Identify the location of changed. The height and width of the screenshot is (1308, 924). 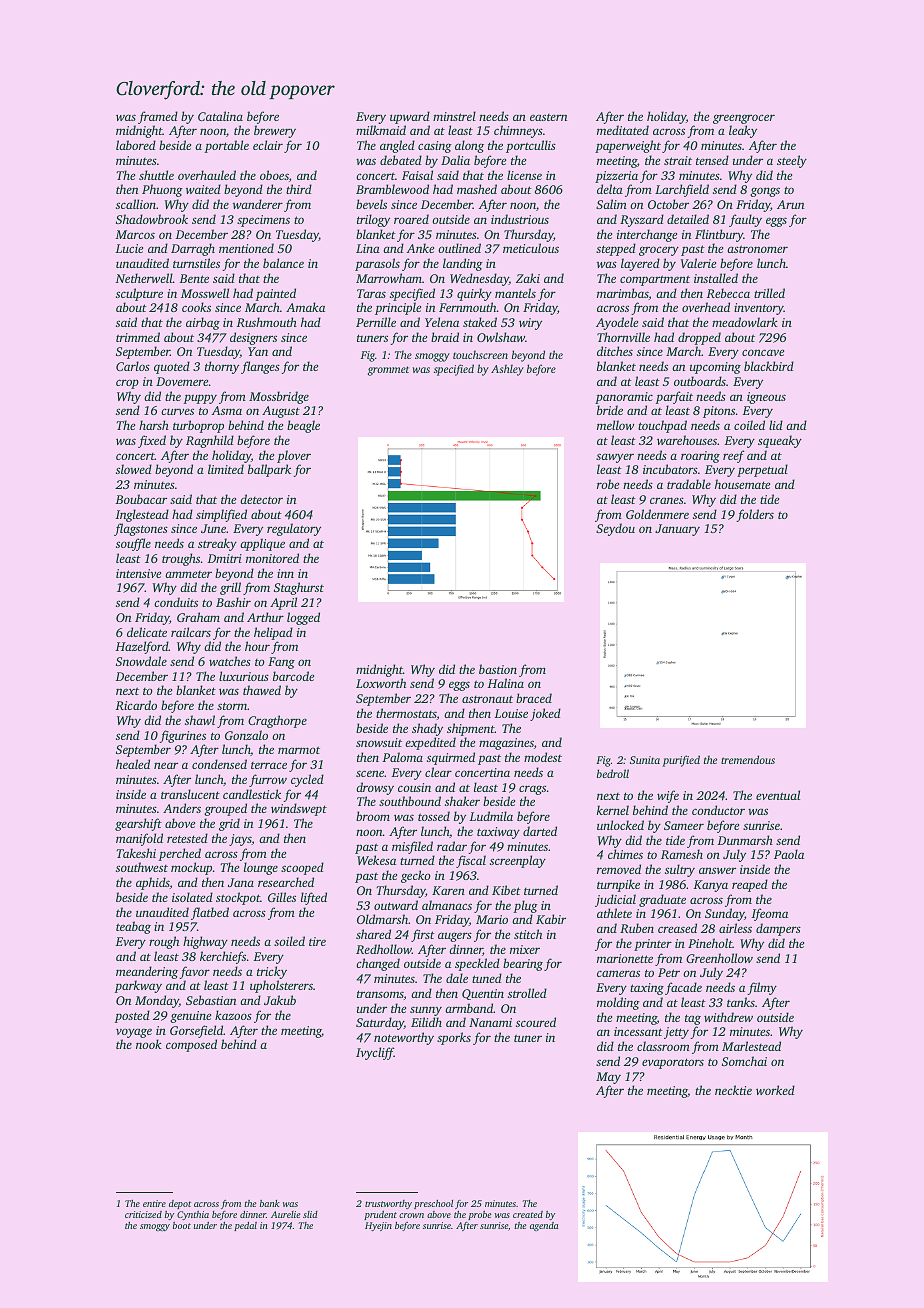
(378, 964).
